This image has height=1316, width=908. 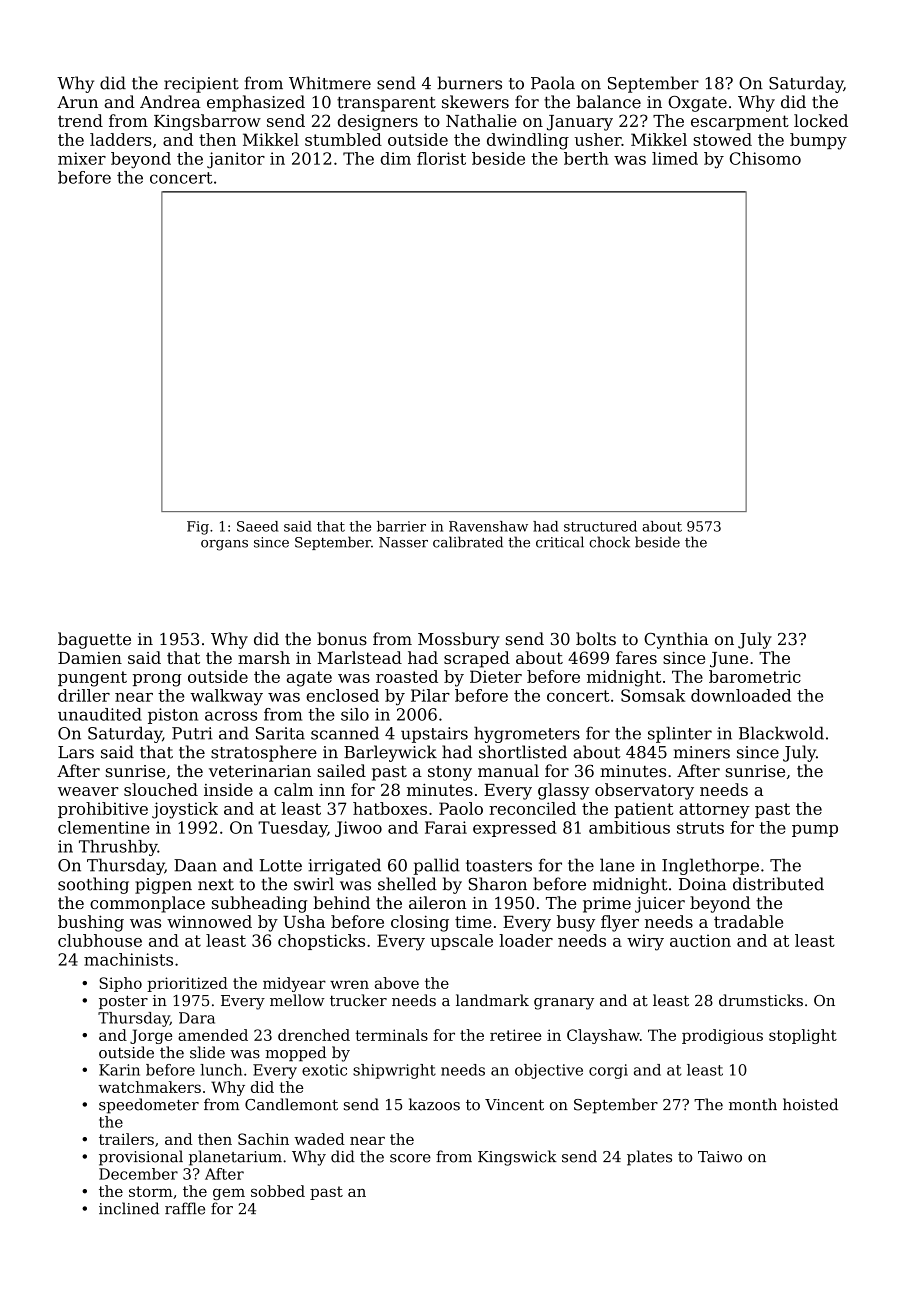 What do you see at coordinates (198, 528) in the image?
I see `Fig` at bounding box center [198, 528].
